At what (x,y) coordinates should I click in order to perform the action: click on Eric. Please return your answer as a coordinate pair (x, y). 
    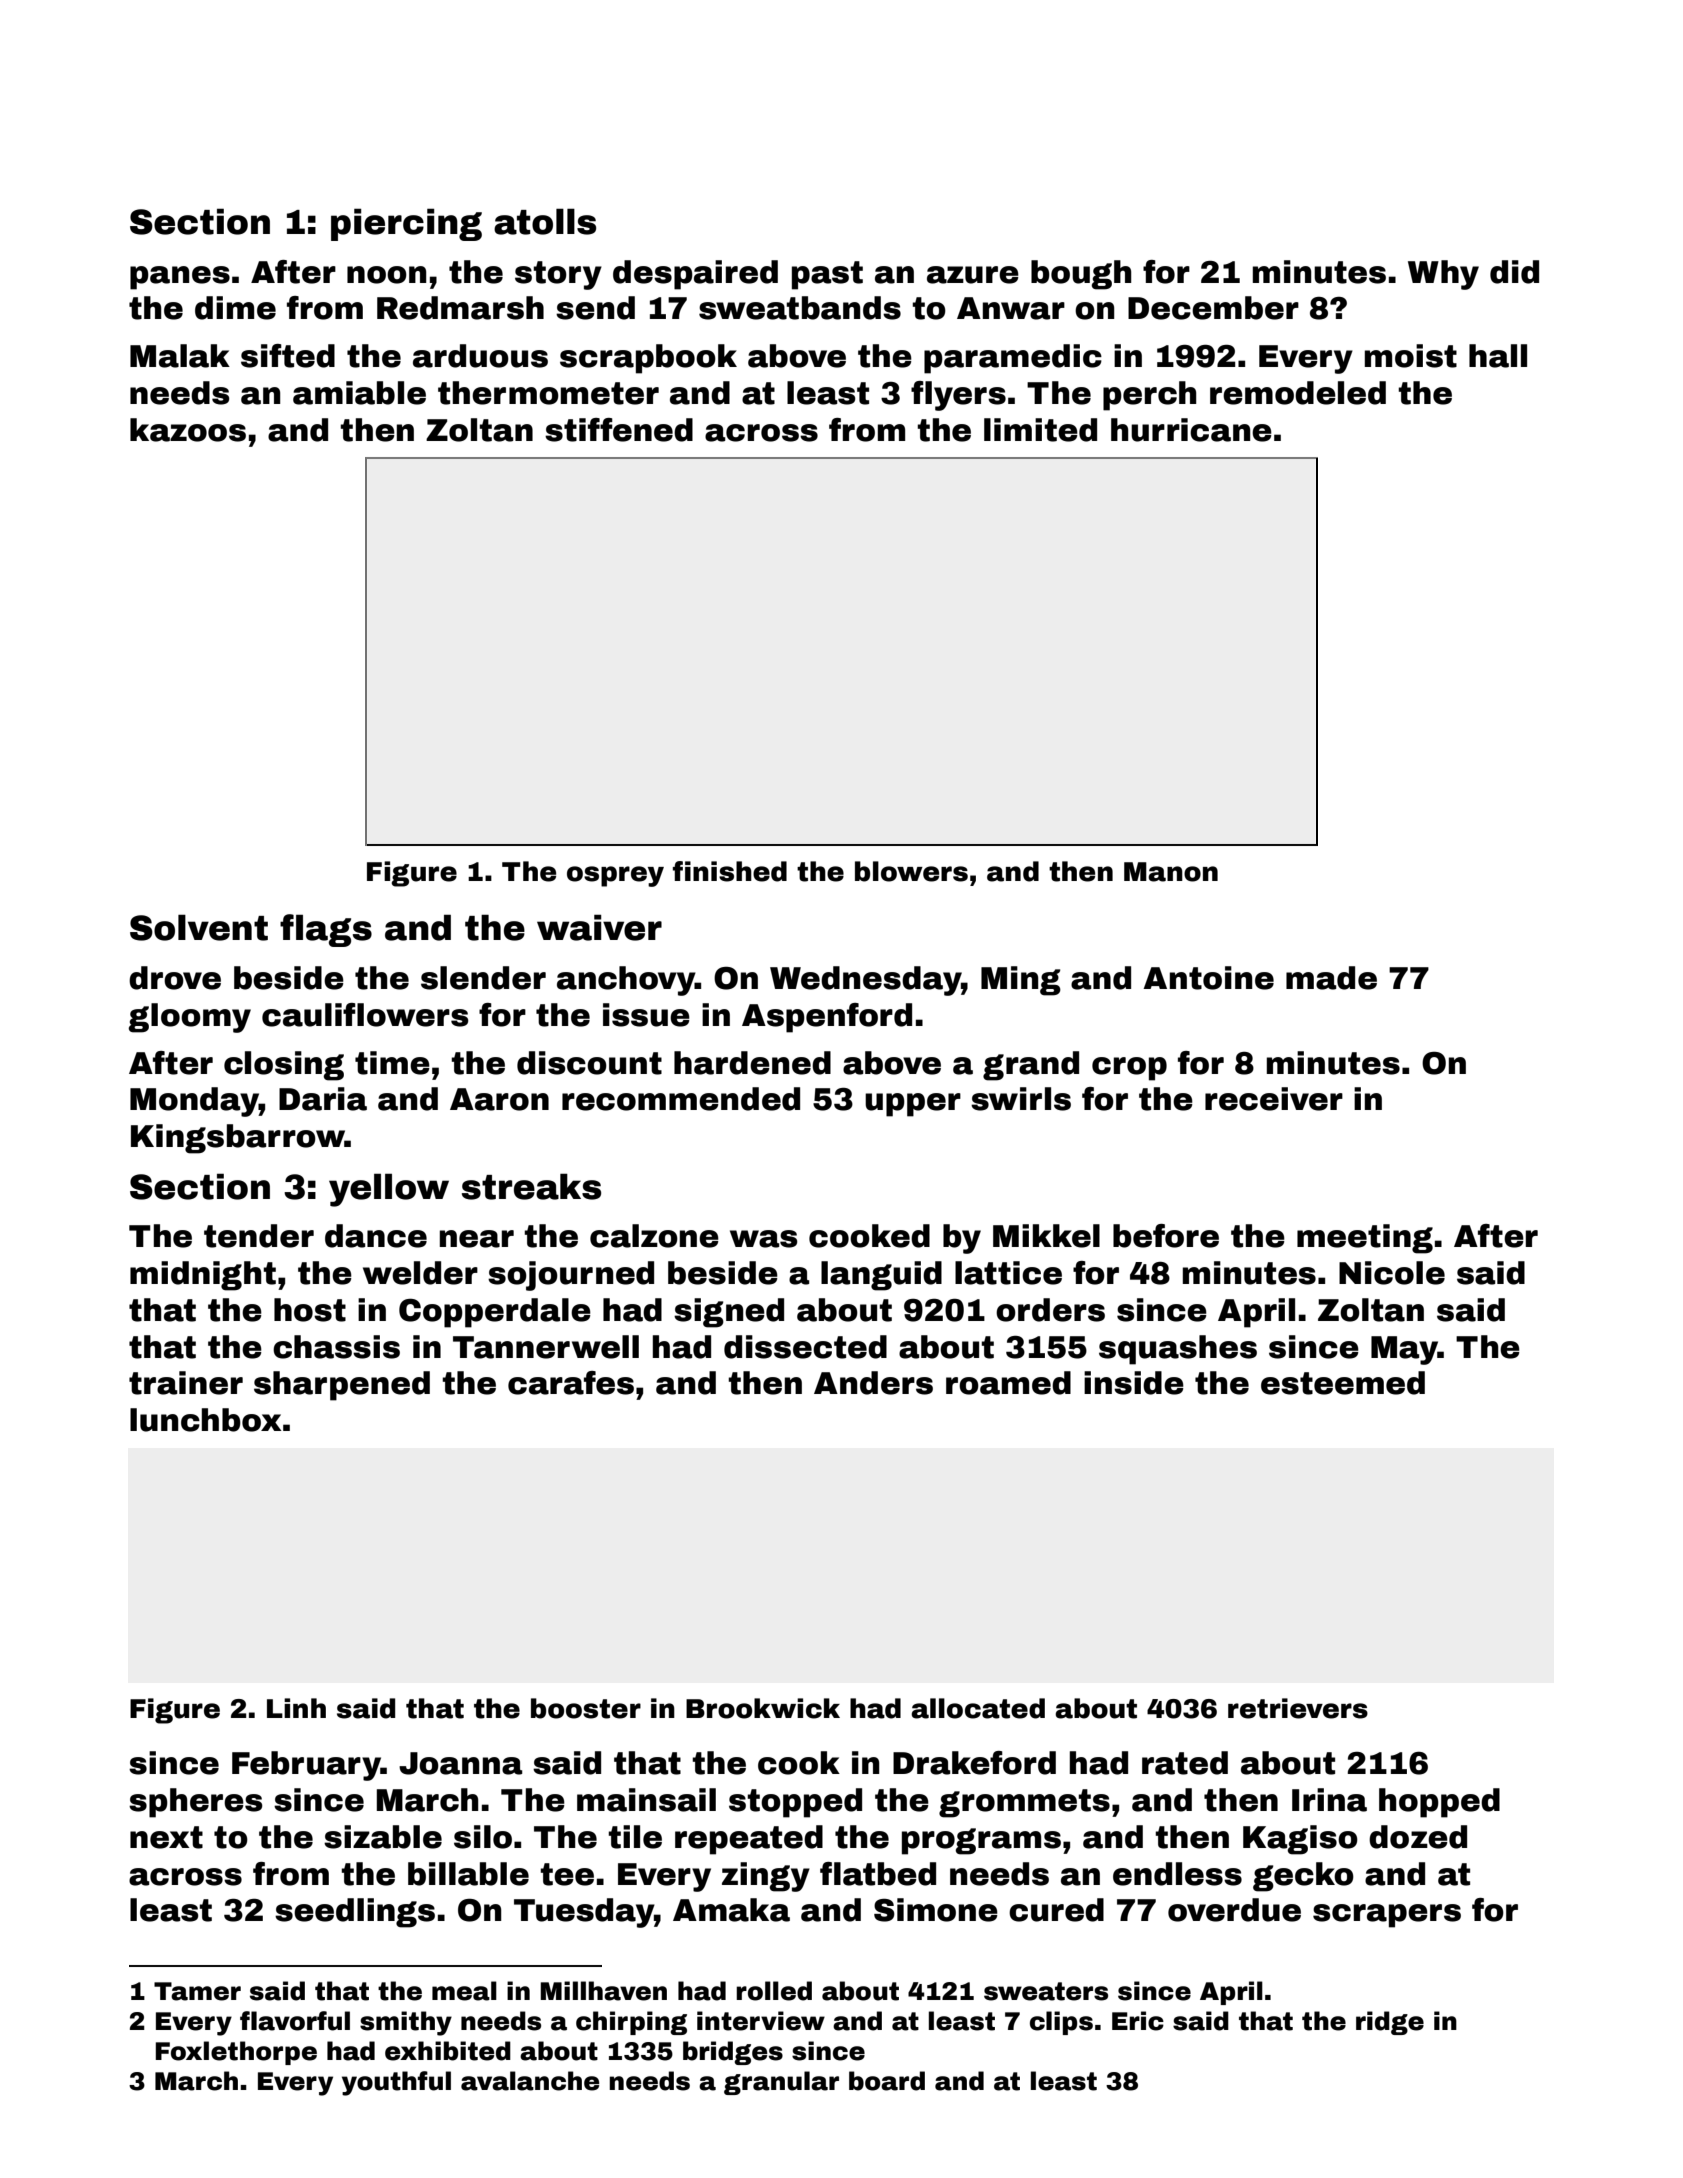
    Looking at the image, I should click on (1138, 2021).
